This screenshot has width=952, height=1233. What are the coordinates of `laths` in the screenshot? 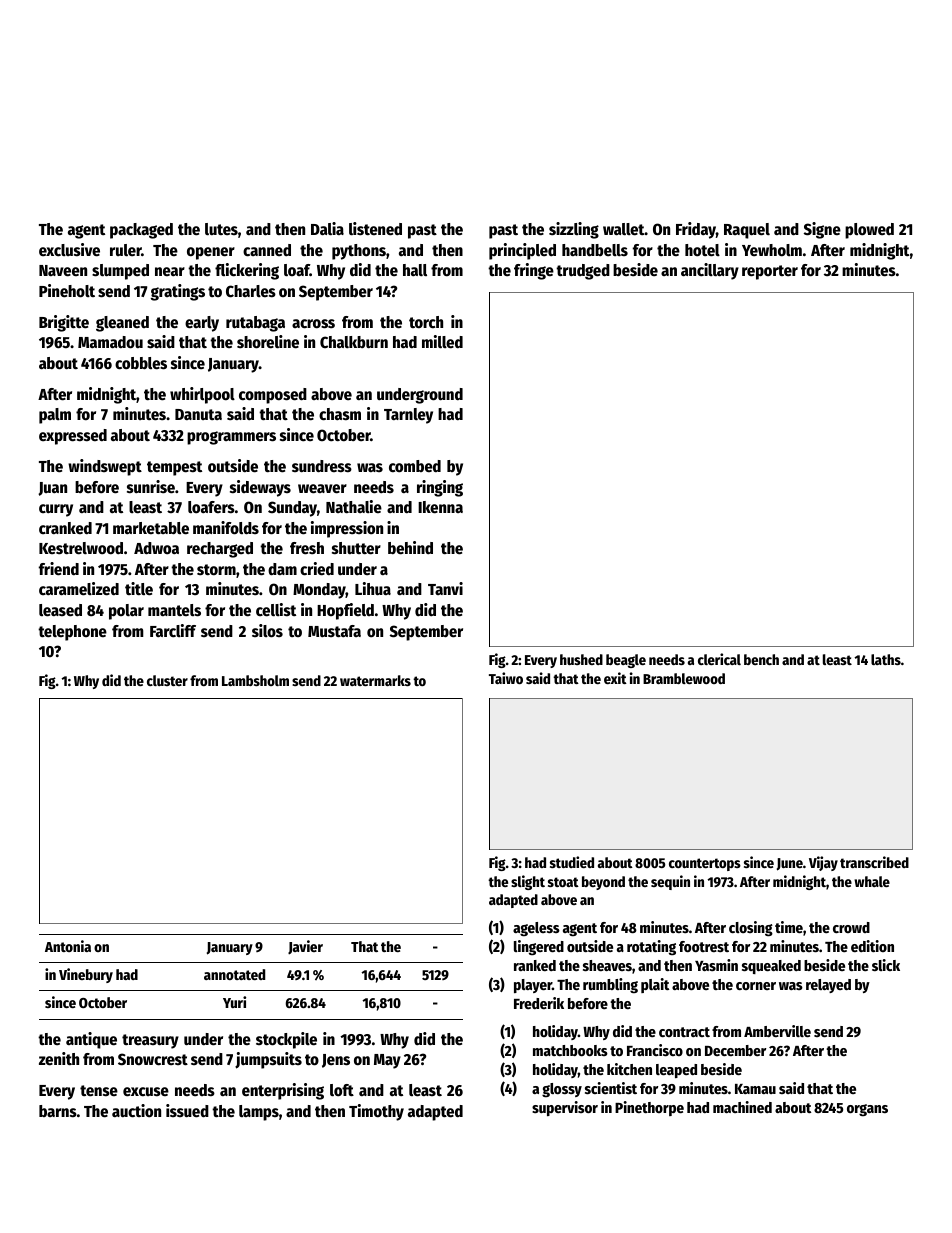 It's located at (886, 659).
